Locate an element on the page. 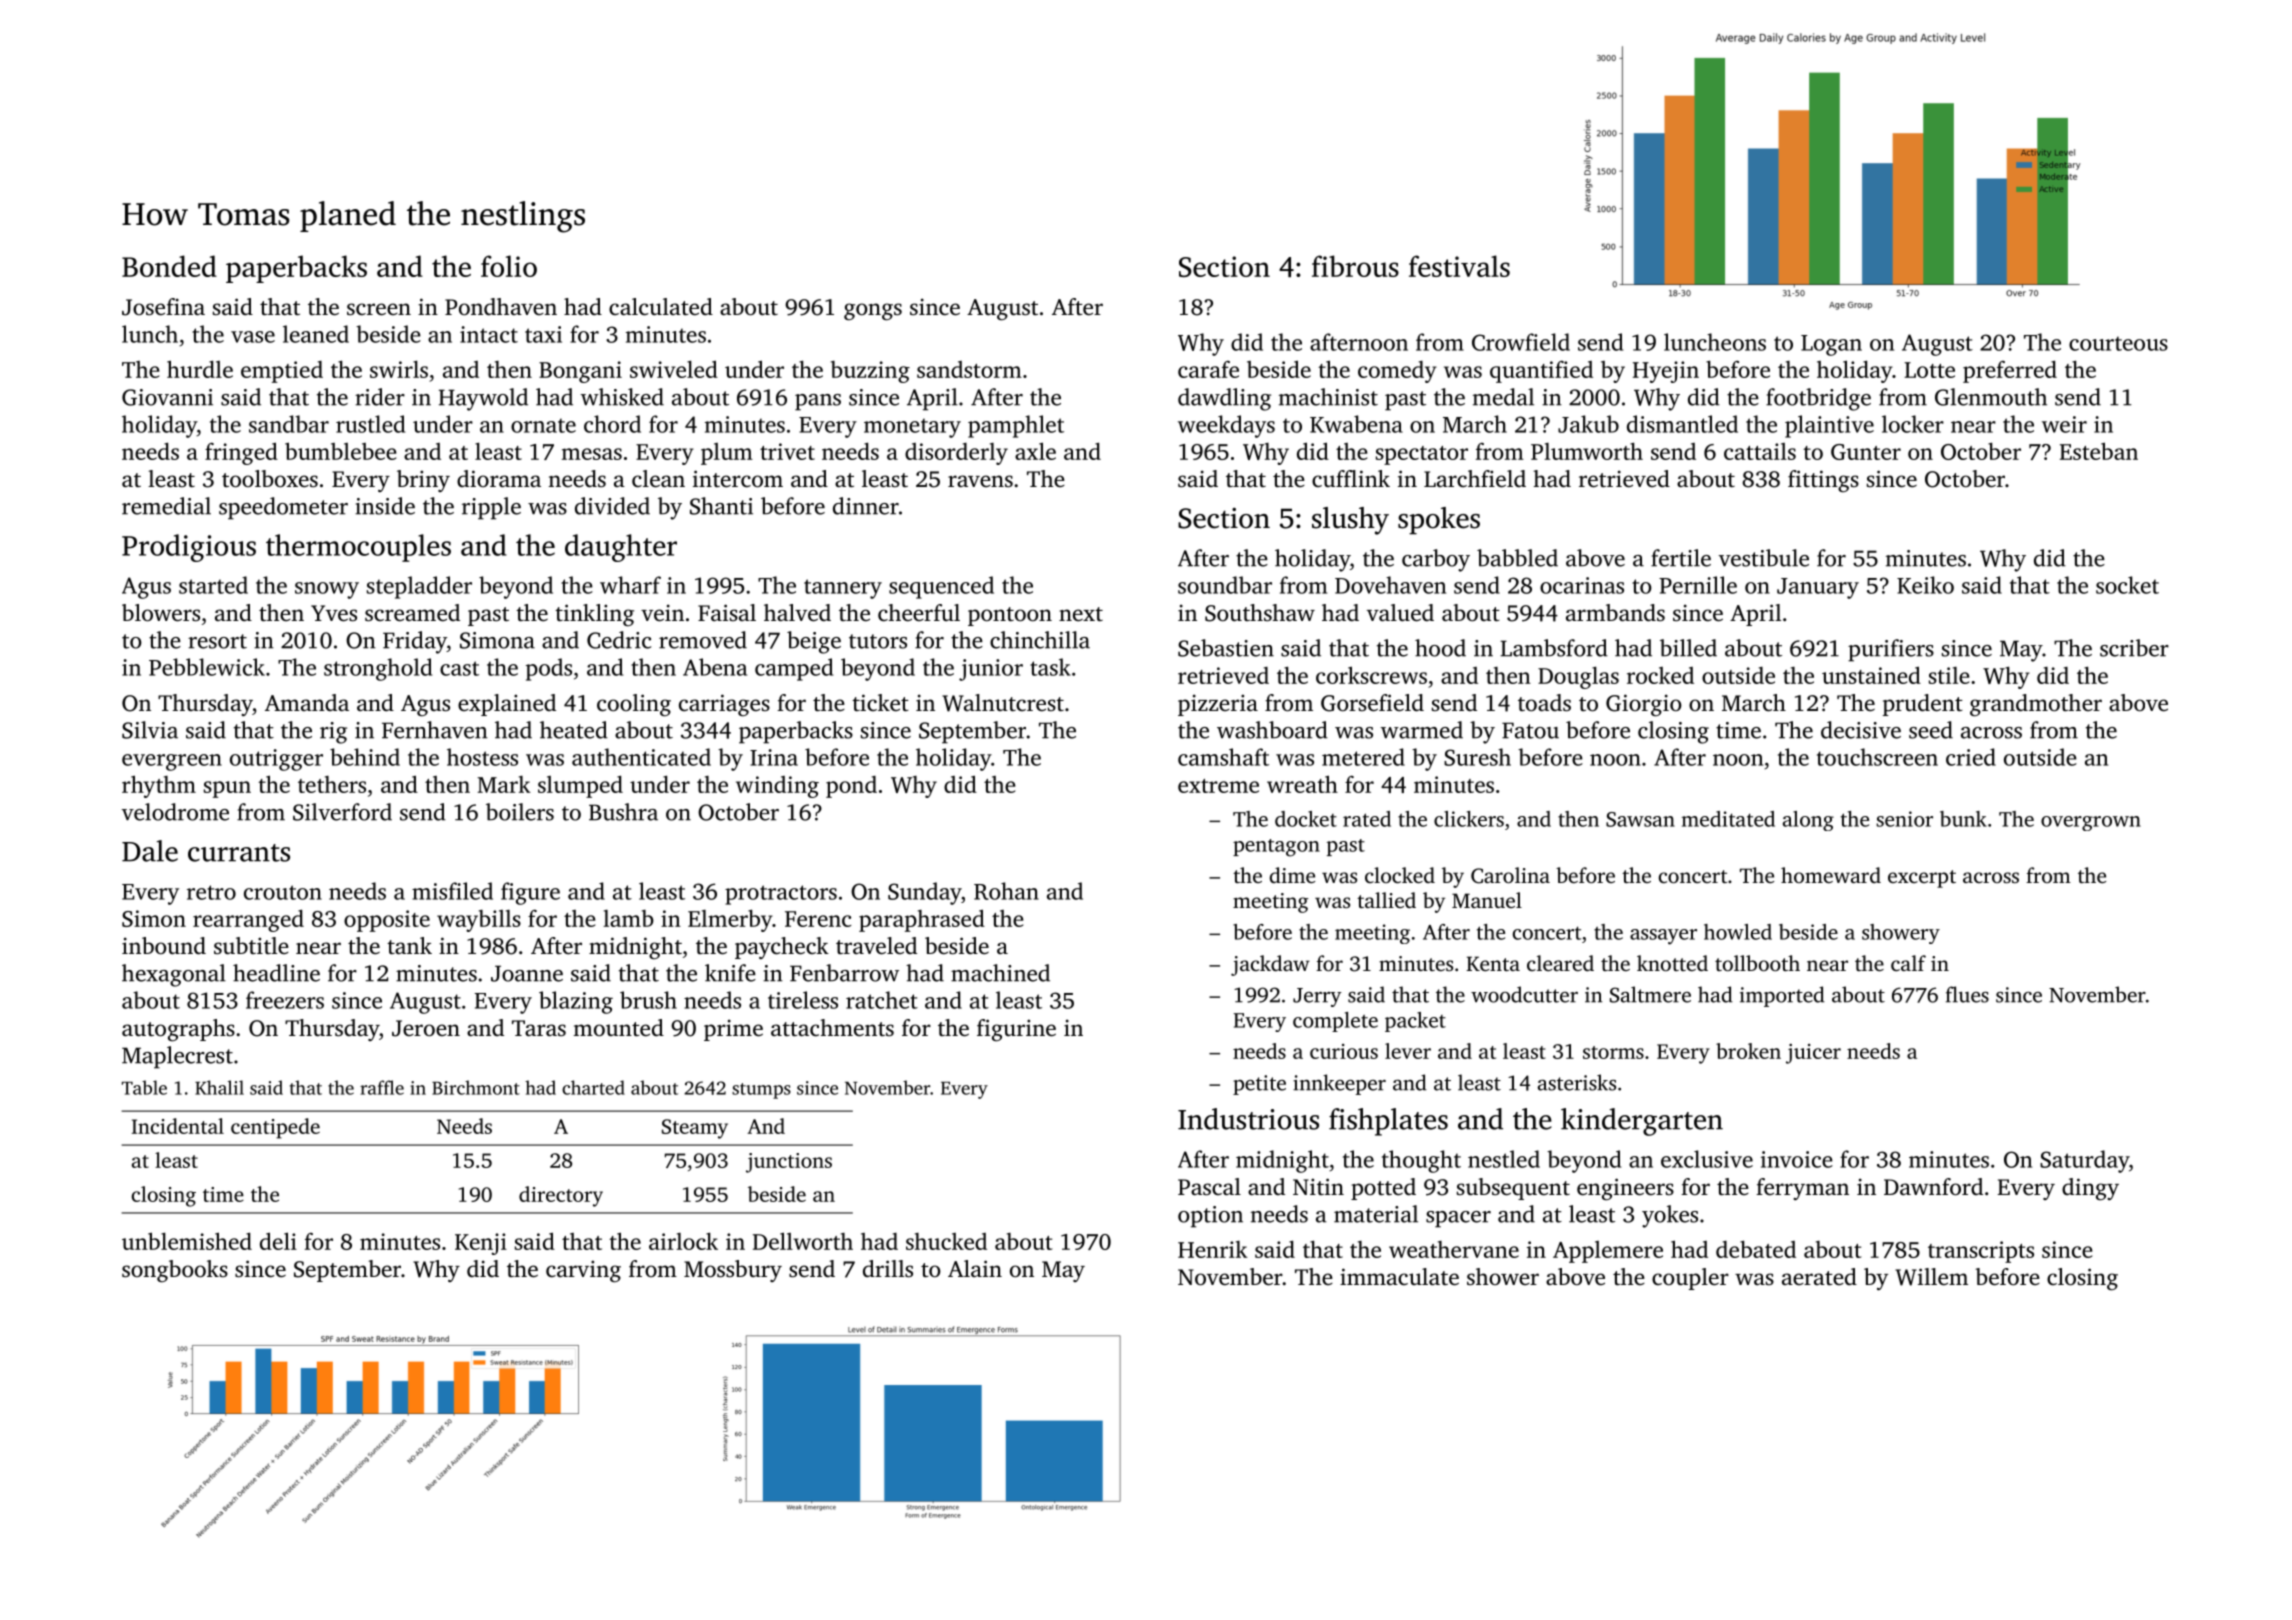 This image has width=2292, height=1620. dingy is located at coordinates (2090, 1189).
